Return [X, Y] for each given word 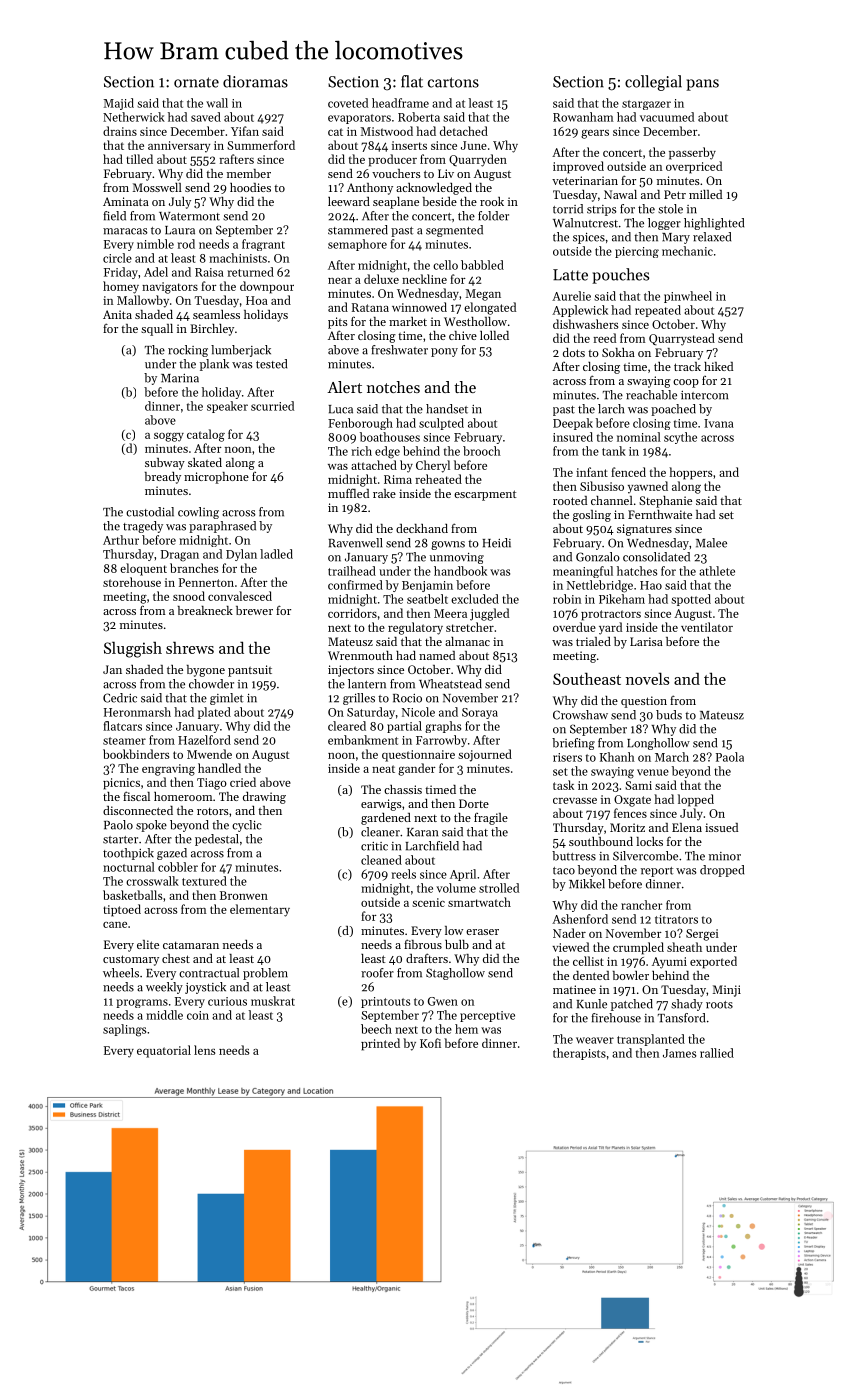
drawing [264, 798]
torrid [568, 209]
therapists [579, 1054]
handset [447, 409]
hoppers [690, 473]
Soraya [480, 713]
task [563, 785]
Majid [119, 104]
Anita [117, 314]
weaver [595, 1040]
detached [464, 131]
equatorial [164, 1051]
